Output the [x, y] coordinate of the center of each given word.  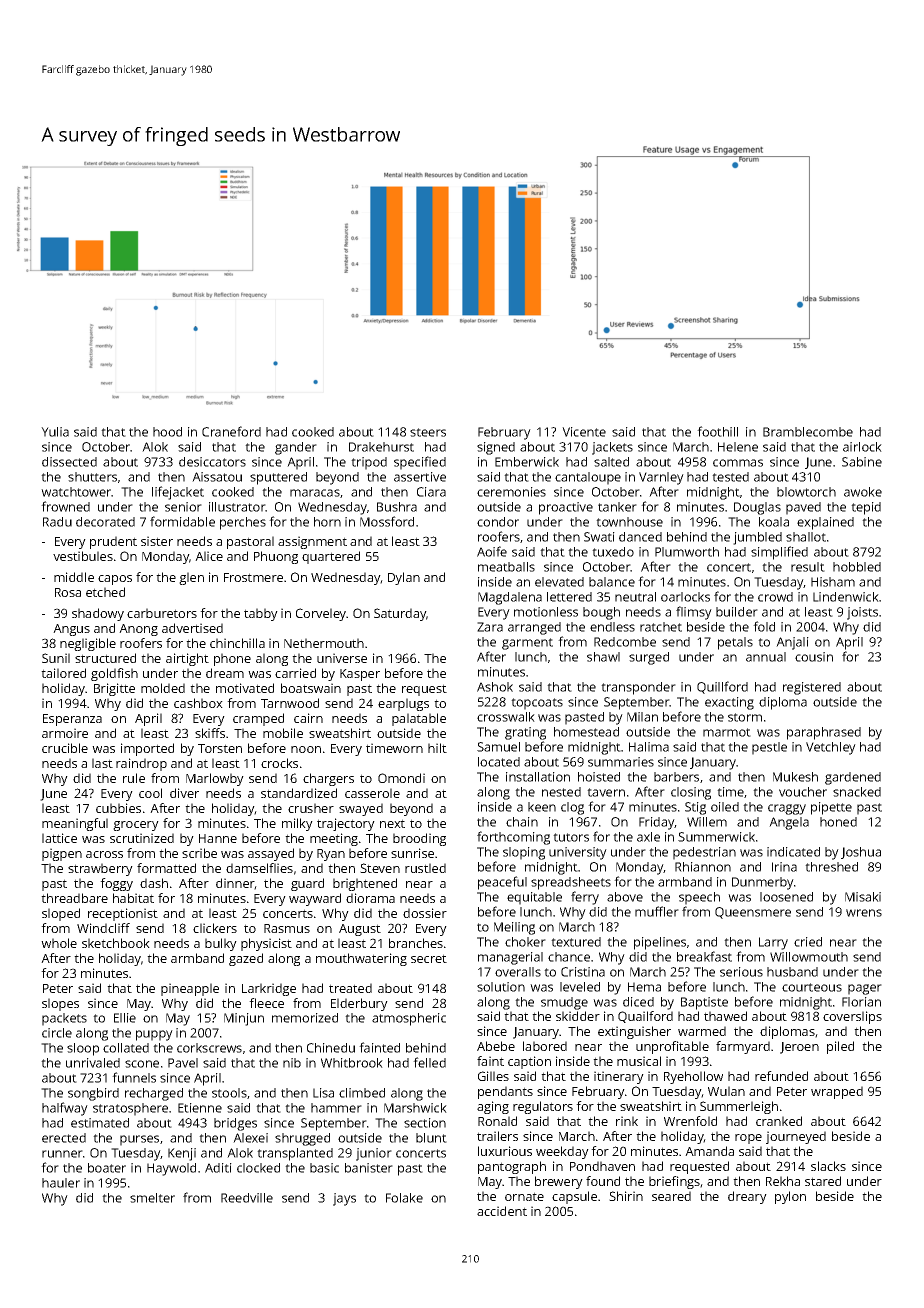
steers [428, 432]
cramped [258, 719]
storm [745, 717]
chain [522, 822]
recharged [154, 1094]
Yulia [55, 432]
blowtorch [806, 492]
